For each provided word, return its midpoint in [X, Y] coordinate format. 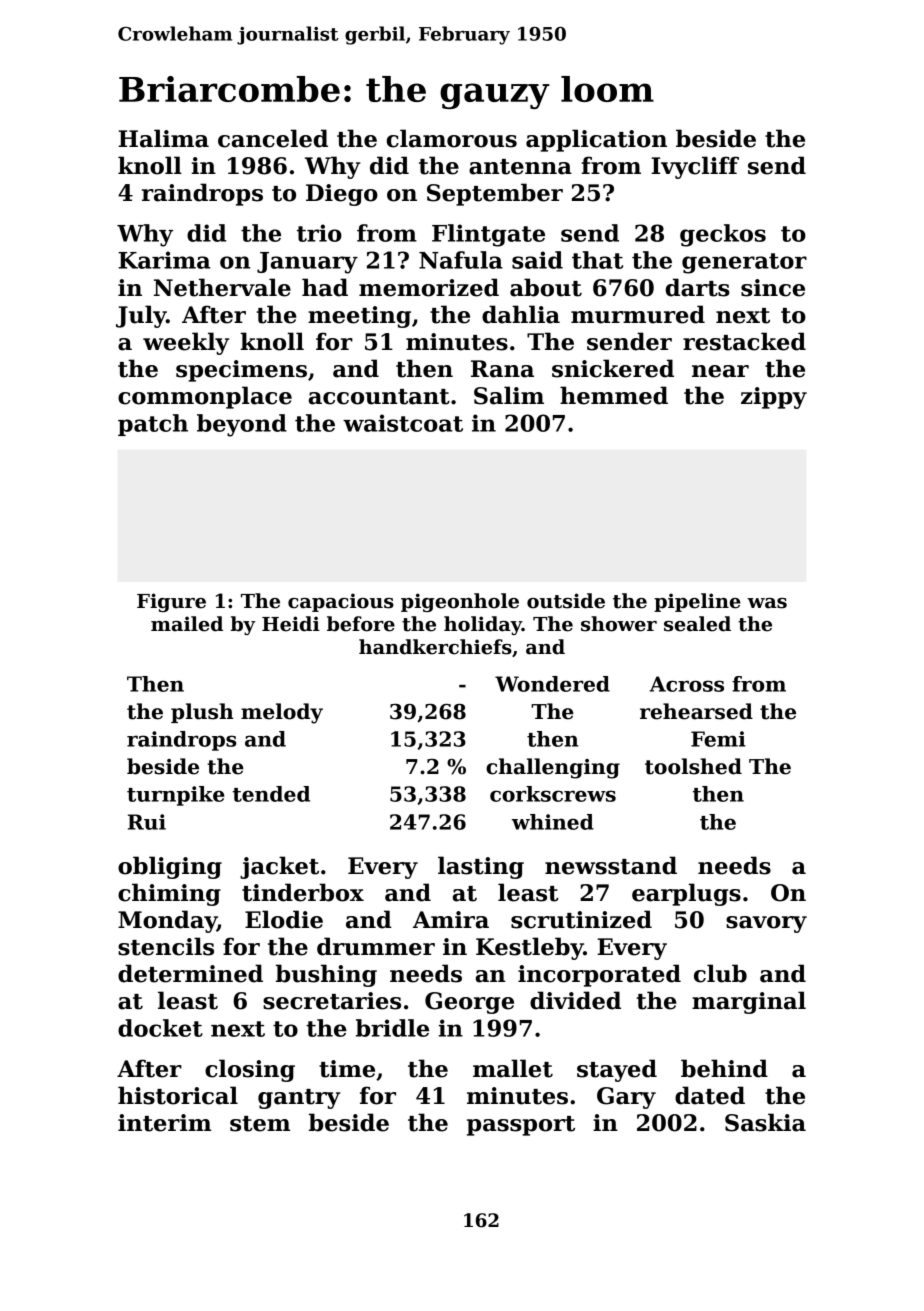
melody [282, 713]
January [307, 263]
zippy [774, 398]
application [596, 140]
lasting [481, 867]
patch [153, 425]
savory [766, 924]
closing [250, 1070]
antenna [520, 167]
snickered [613, 368]
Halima [163, 138]
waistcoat [403, 423]
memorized [429, 287]
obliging [170, 867]
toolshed [693, 766]
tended [271, 794]
